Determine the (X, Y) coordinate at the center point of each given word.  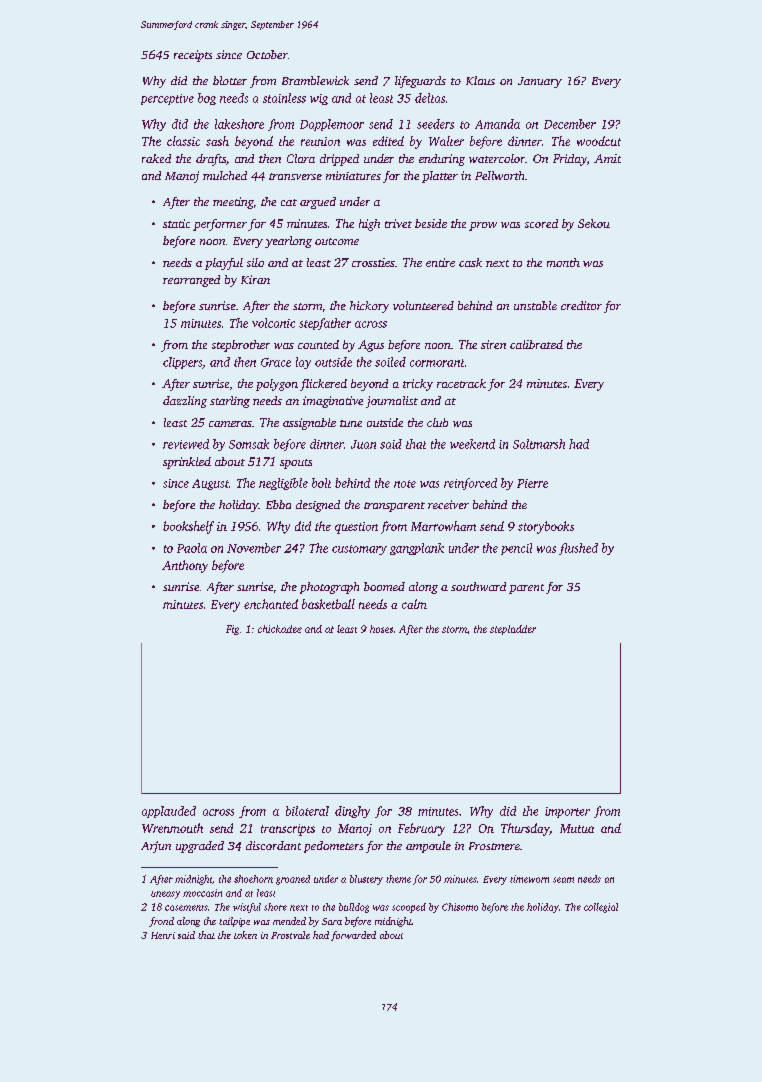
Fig (232, 630)
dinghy (352, 812)
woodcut (599, 141)
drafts (211, 160)
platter (440, 177)
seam (563, 880)
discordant (273, 845)
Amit (607, 158)
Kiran (255, 279)
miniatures (353, 175)
